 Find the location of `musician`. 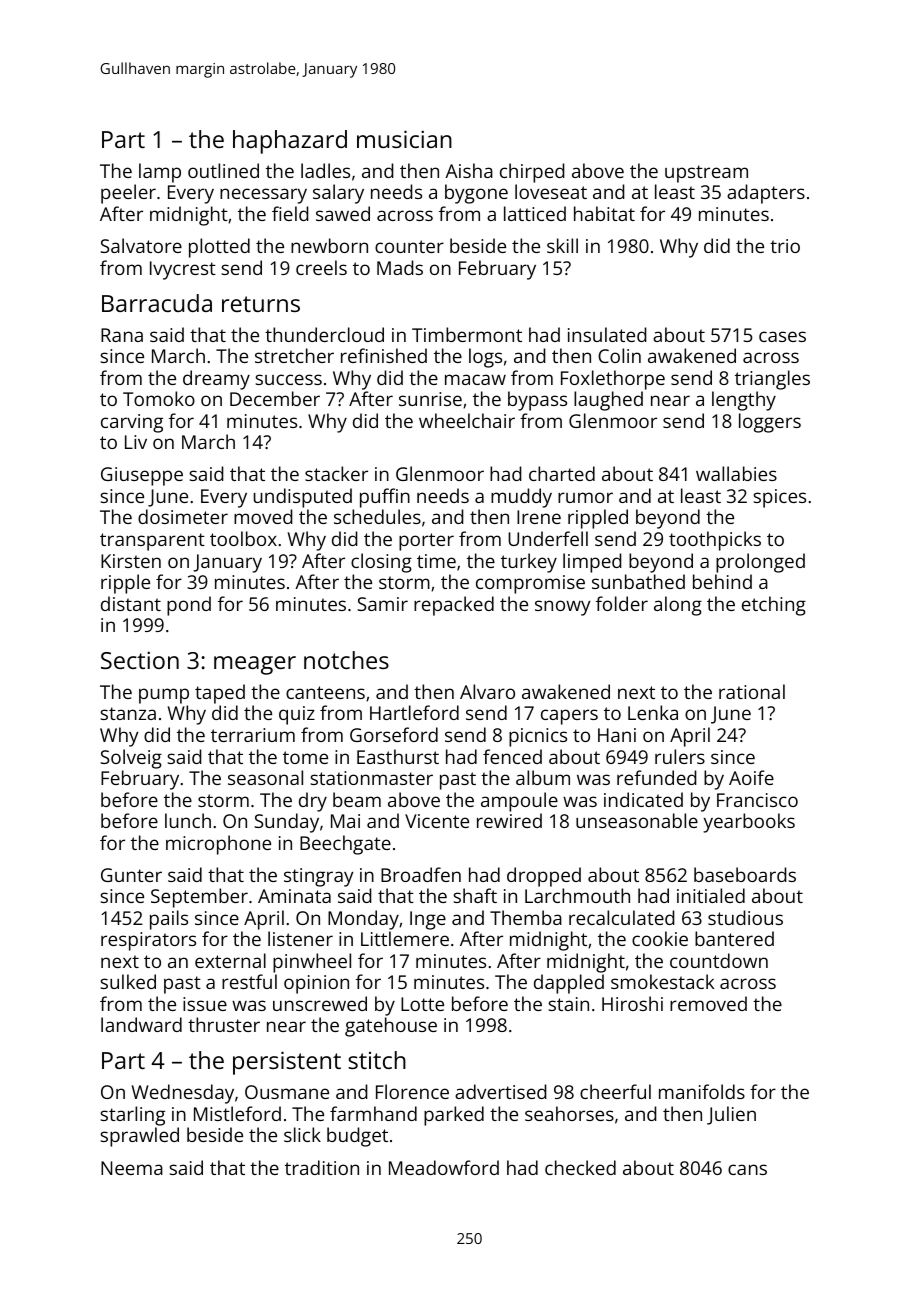

musician is located at coordinates (404, 139).
